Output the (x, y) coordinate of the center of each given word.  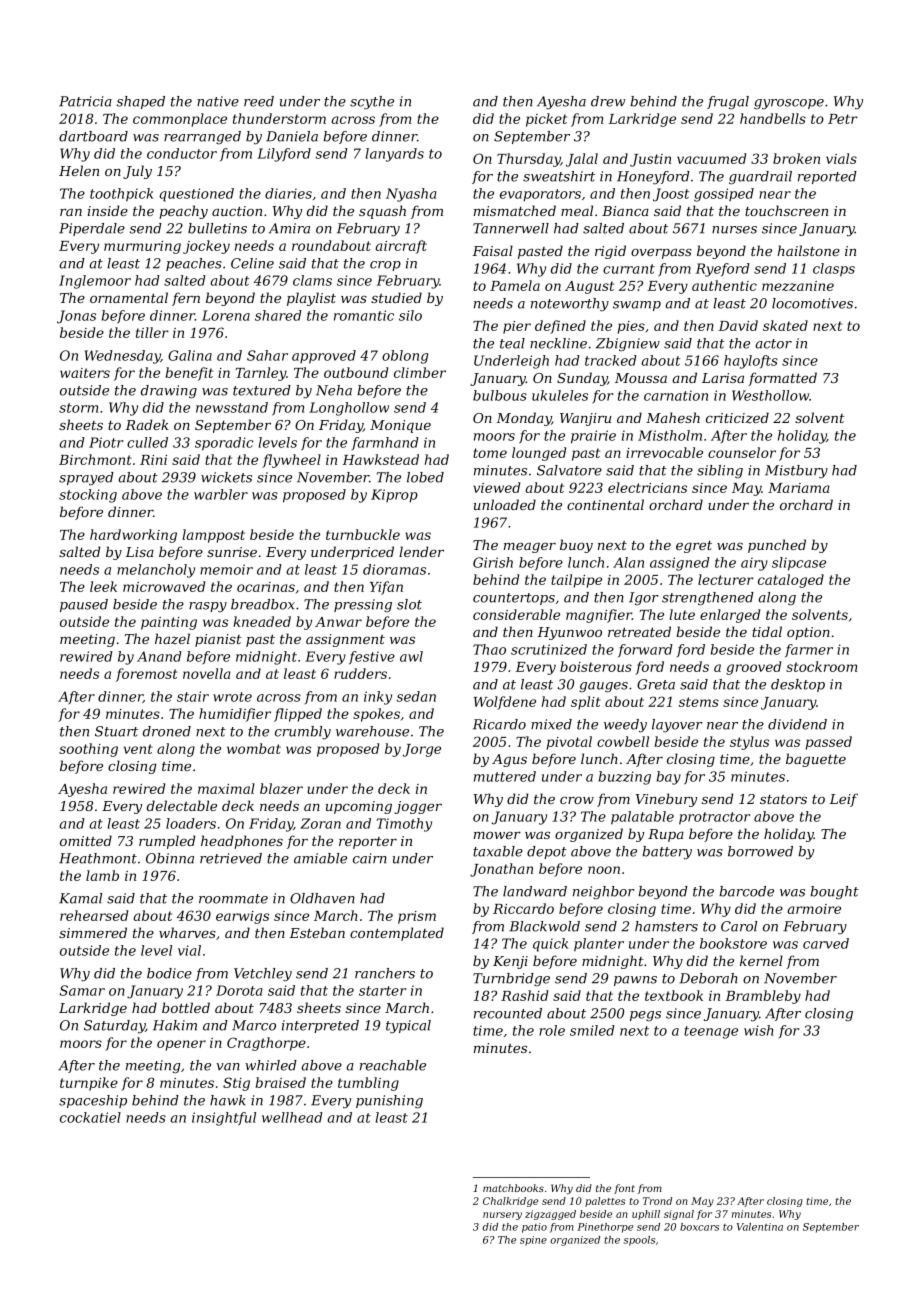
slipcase (799, 564)
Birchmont (95, 459)
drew (608, 101)
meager (530, 548)
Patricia (85, 101)
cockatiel (90, 1117)
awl (411, 656)
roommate (233, 899)
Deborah (708, 978)
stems (699, 702)
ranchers (385, 973)
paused (84, 605)
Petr (843, 119)
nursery (502, 1216)
